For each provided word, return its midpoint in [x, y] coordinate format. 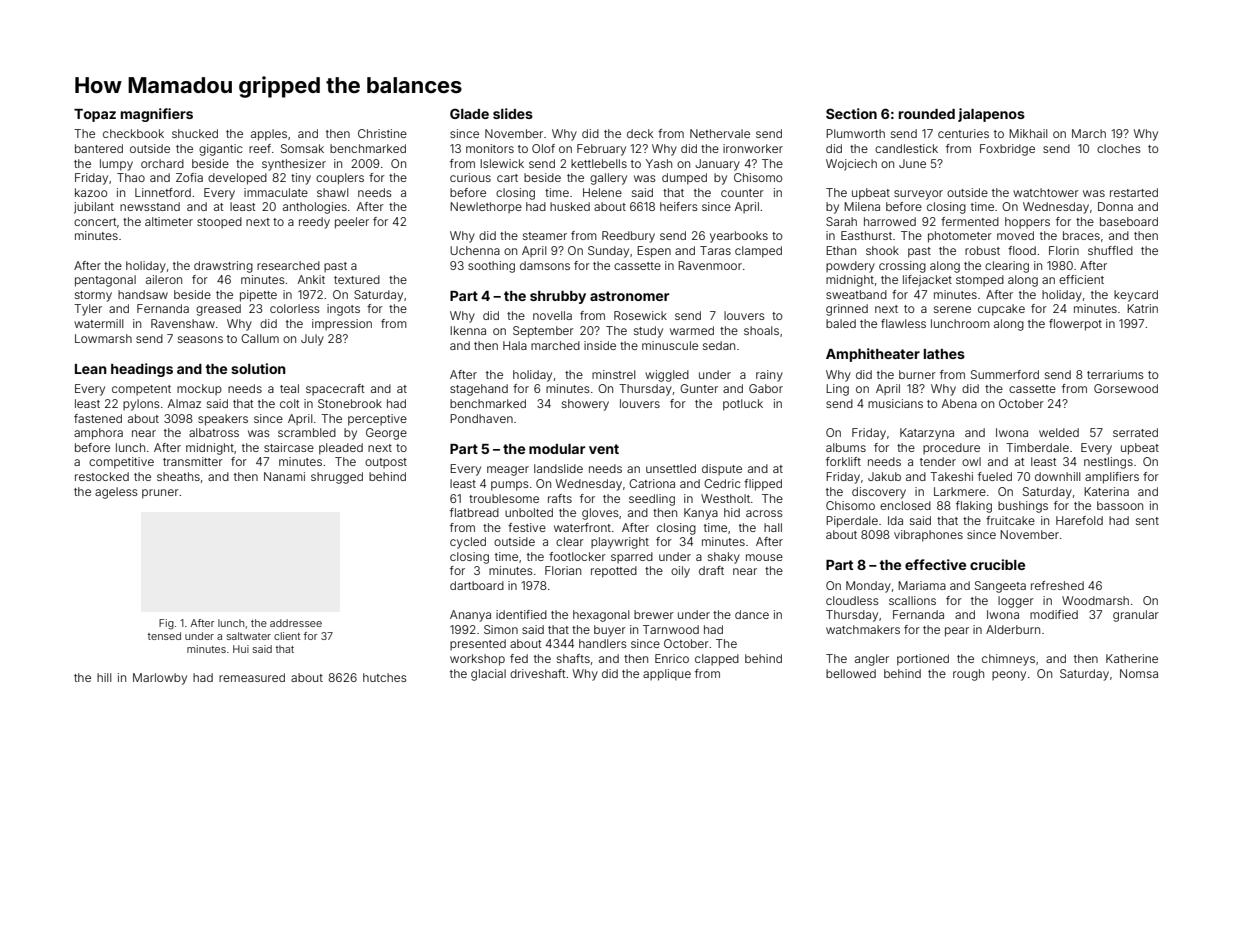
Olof [543, 148]
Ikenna [468, 330]
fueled [995, 476]
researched [288, 265]
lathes [944, 354]
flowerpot [1075, 325]
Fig [166, 624]
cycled [468, 543]
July [312, 340]
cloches [1119, 148]
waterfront [582, 527]
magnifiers [157, 115]
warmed [692, 330]
